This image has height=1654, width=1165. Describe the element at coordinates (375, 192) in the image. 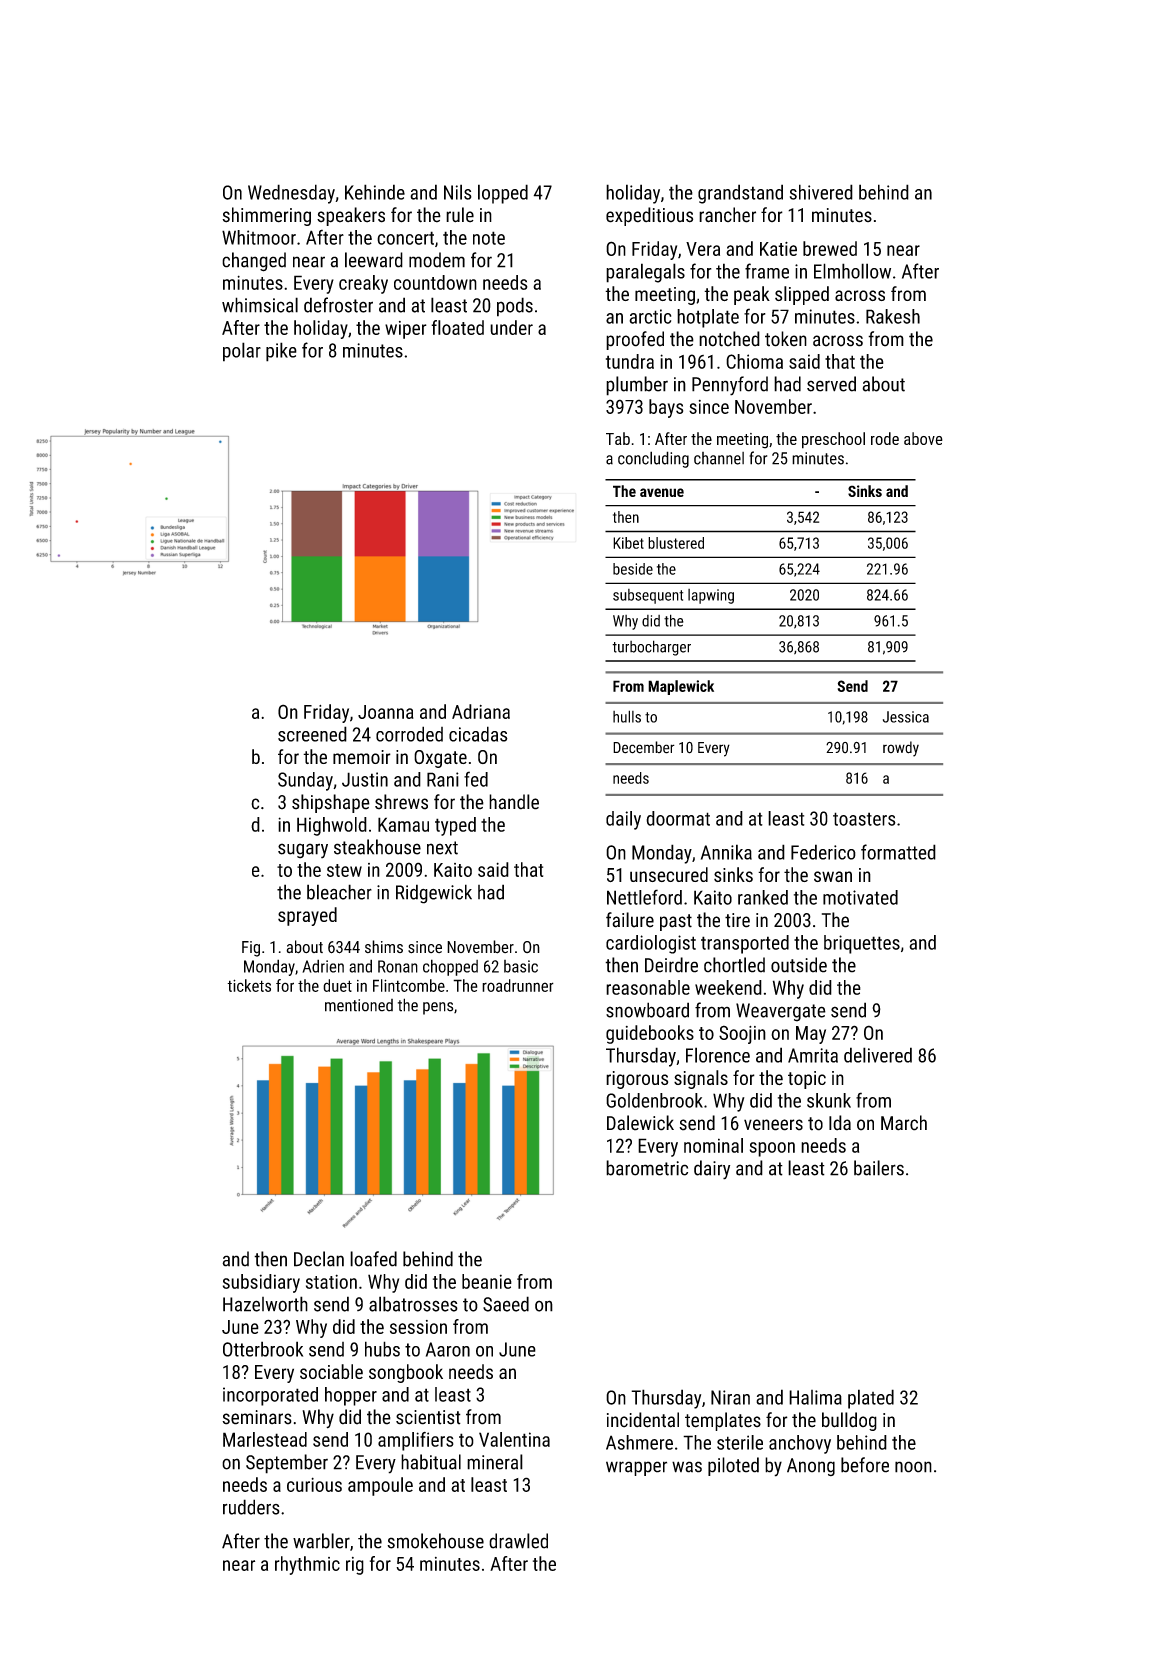

I see `Kehinde` at that location.
